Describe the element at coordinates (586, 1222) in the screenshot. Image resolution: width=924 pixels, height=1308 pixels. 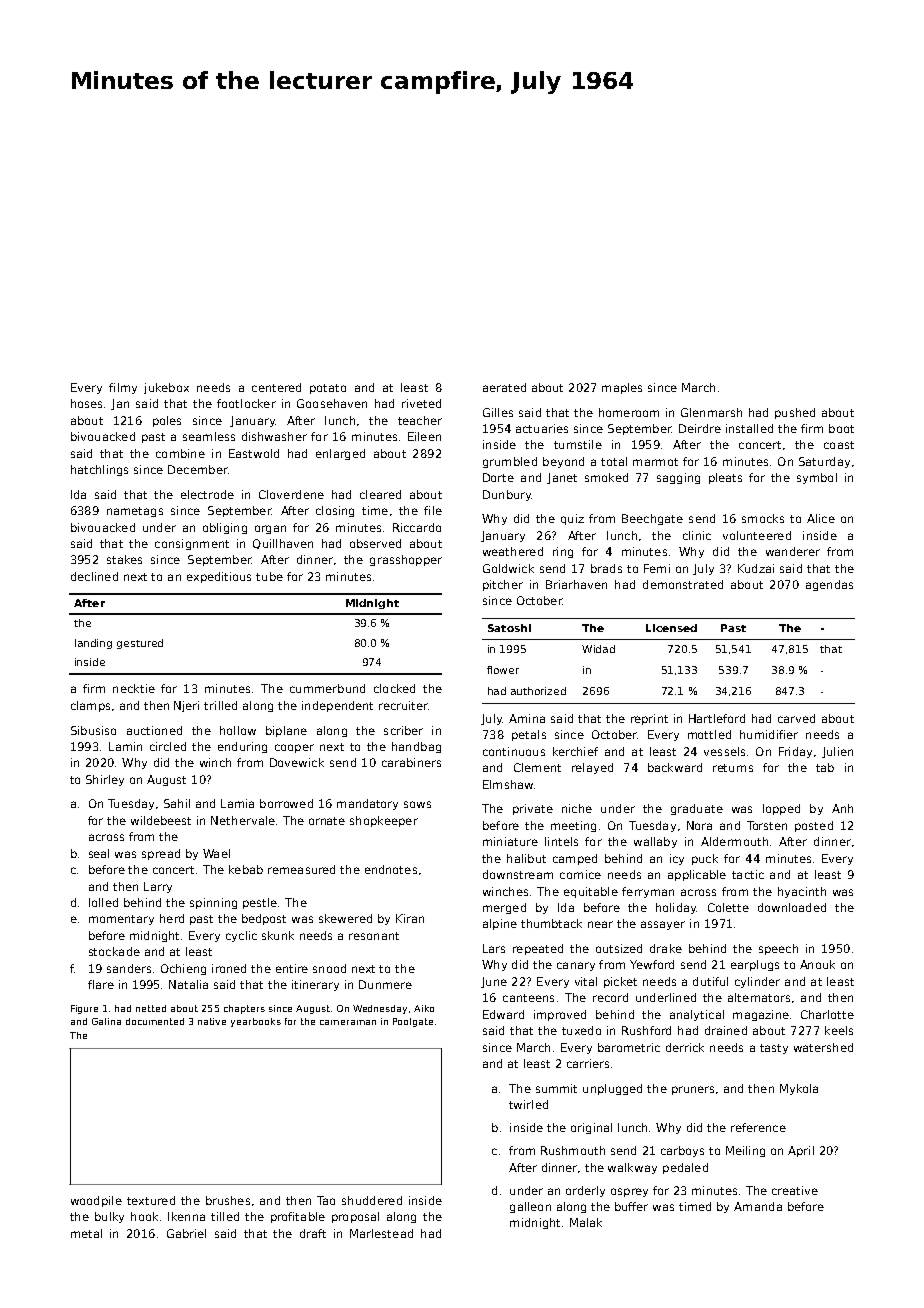
I see `Malak` at that location.
